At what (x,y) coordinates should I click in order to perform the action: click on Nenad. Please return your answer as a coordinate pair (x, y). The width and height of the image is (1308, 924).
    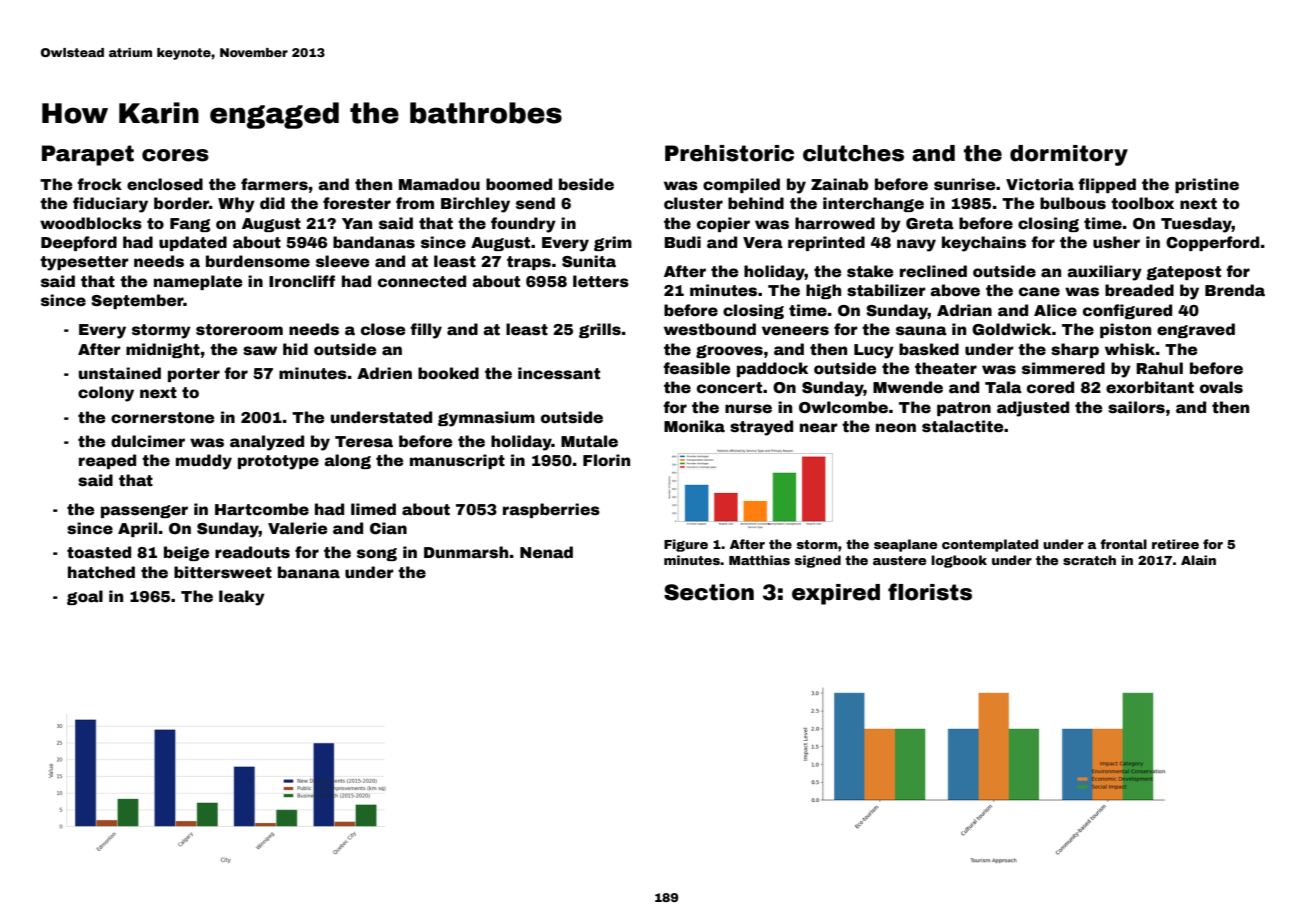
    Looking at the image, I should click on (546, 552).
